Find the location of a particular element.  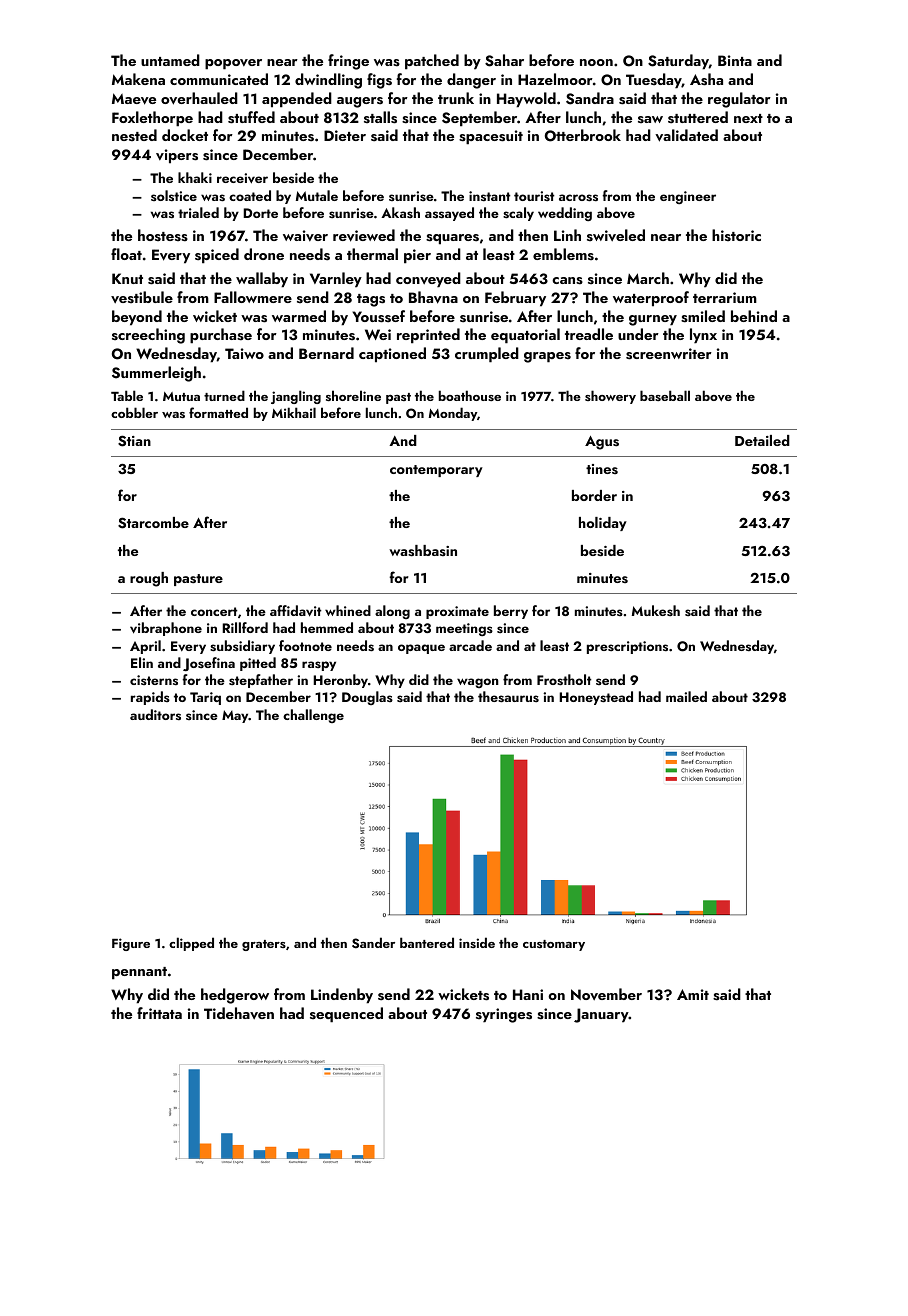

trunk is located at coordinates (456, 98).
